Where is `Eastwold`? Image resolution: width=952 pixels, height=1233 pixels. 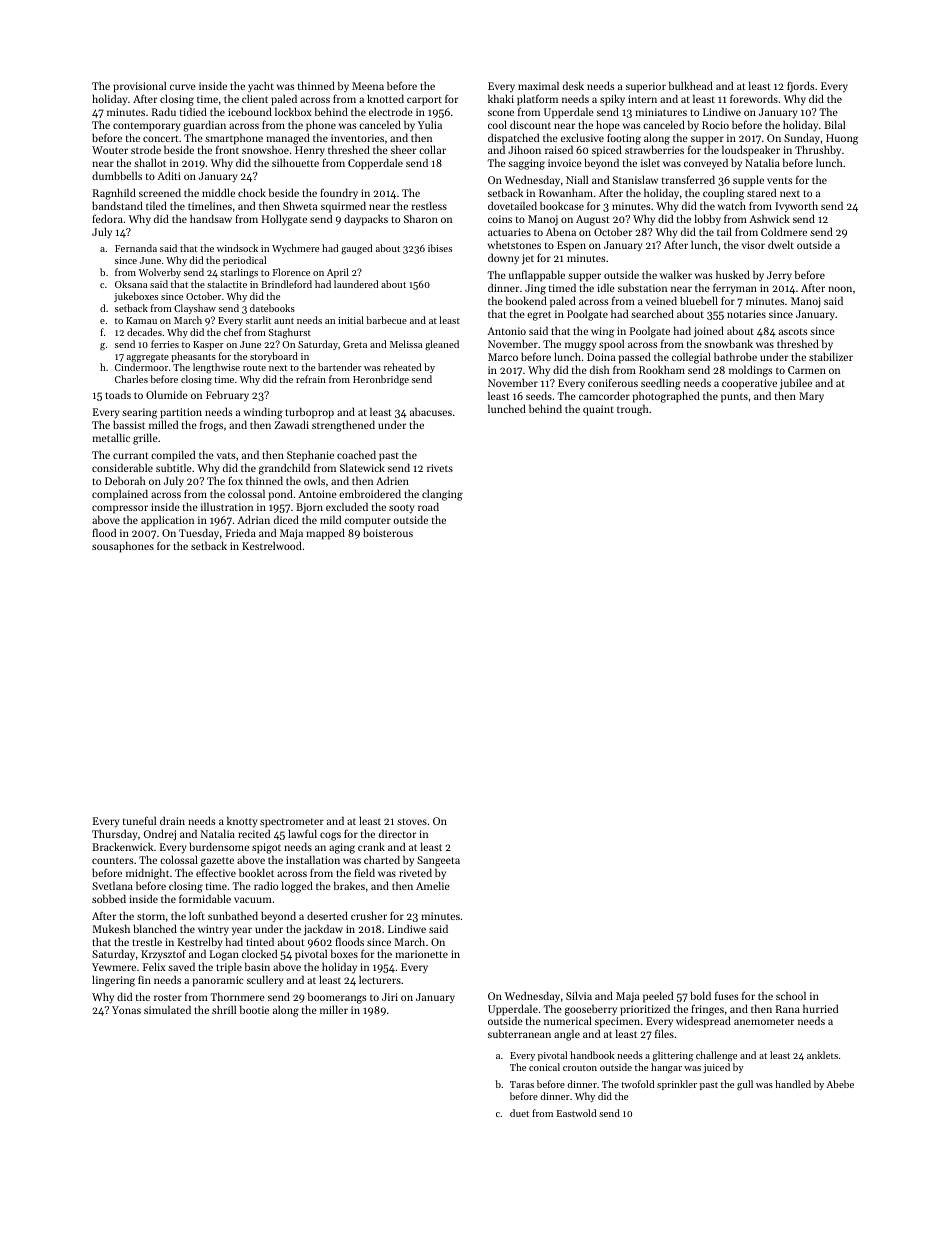
Eastwold is located at coordinates (576, 1113).
